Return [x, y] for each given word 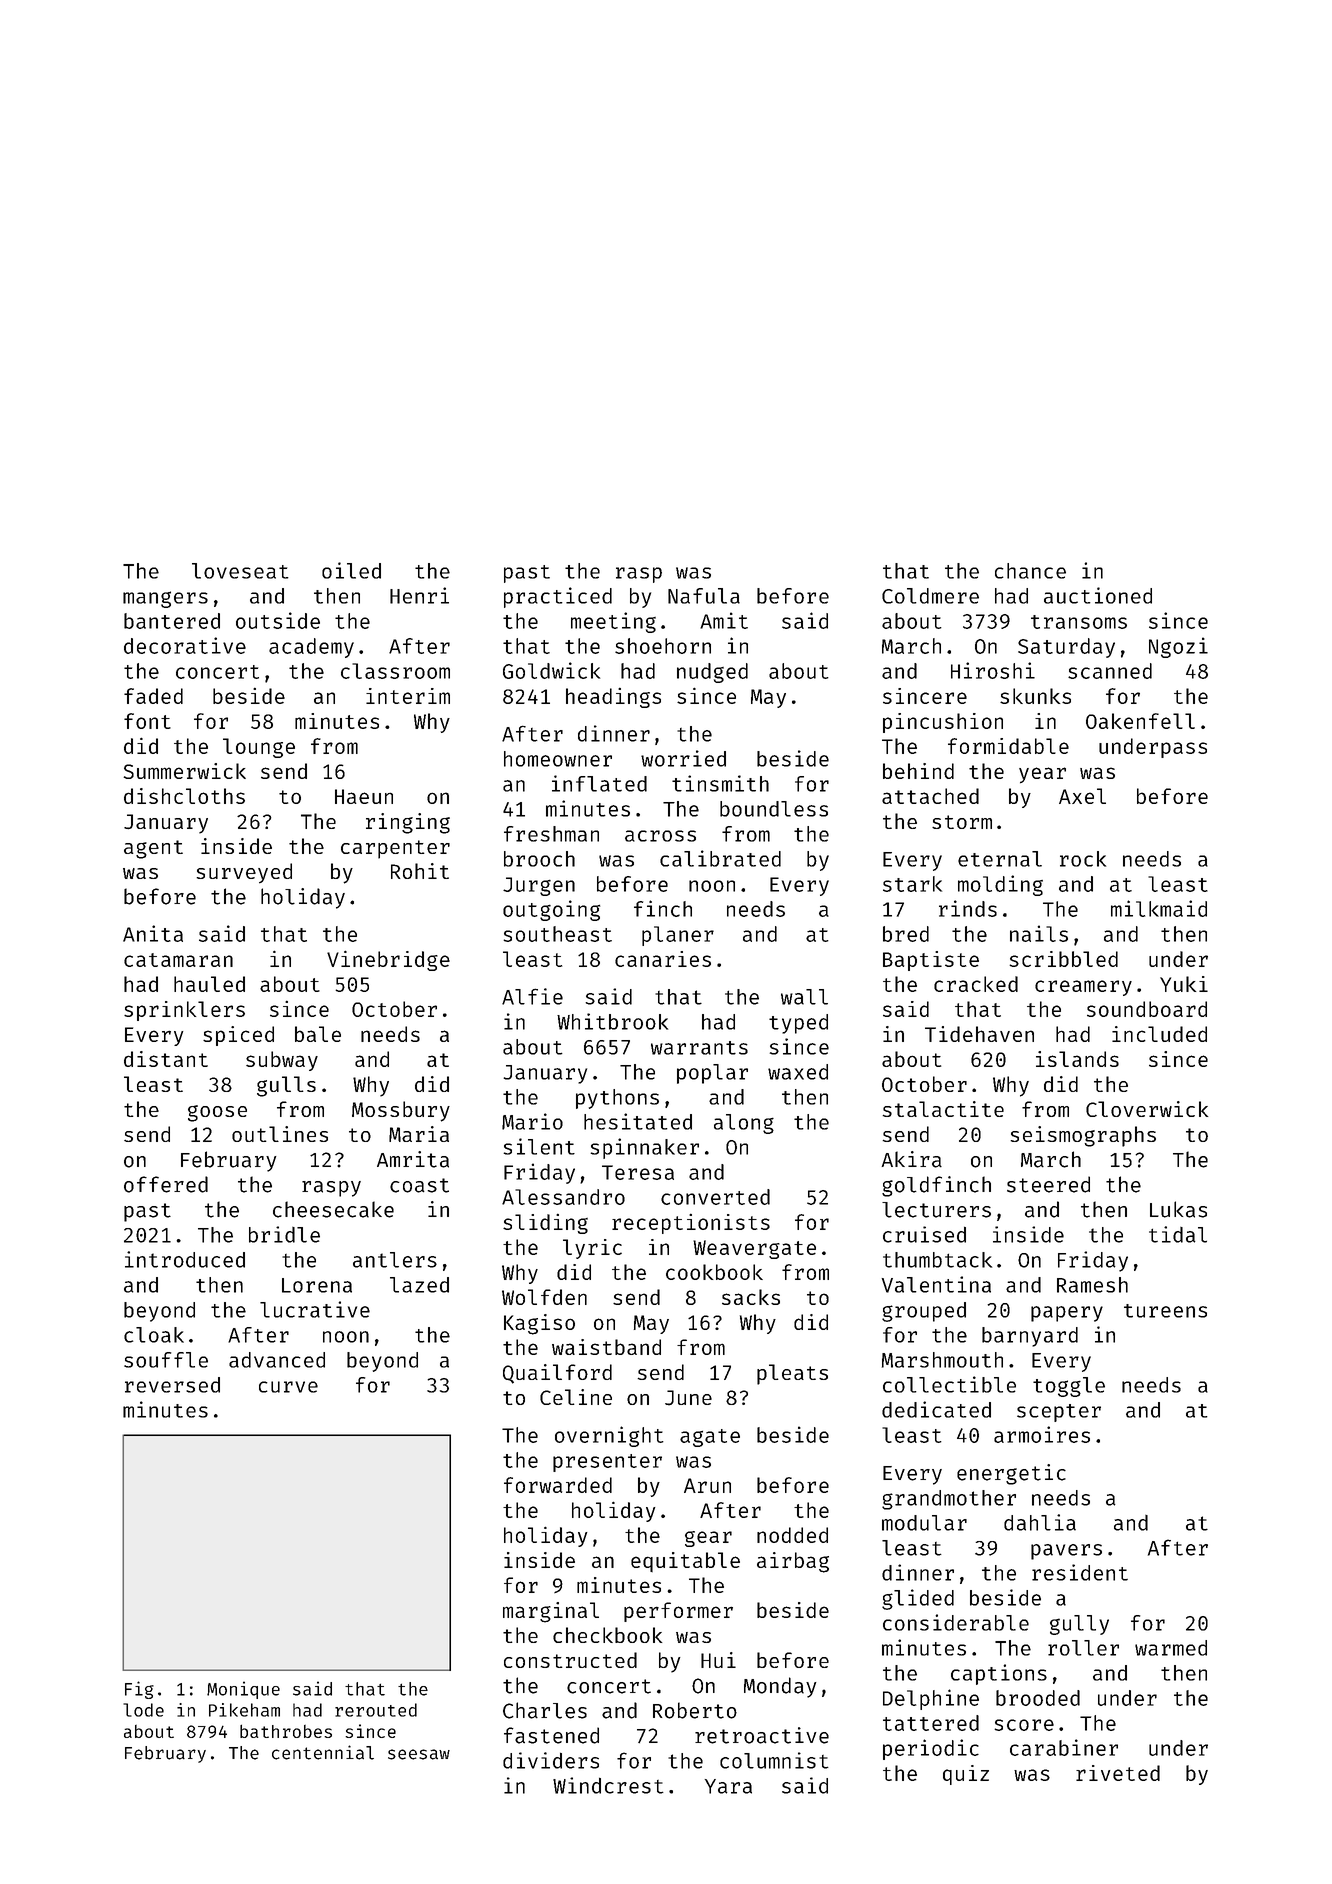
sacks [751, 1297]
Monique [243, 1690]
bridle [284, 1234]
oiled [351, 570]
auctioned [1098, 595]
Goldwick [551, 670]
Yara [728, 1786]
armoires [1042, 1434]
